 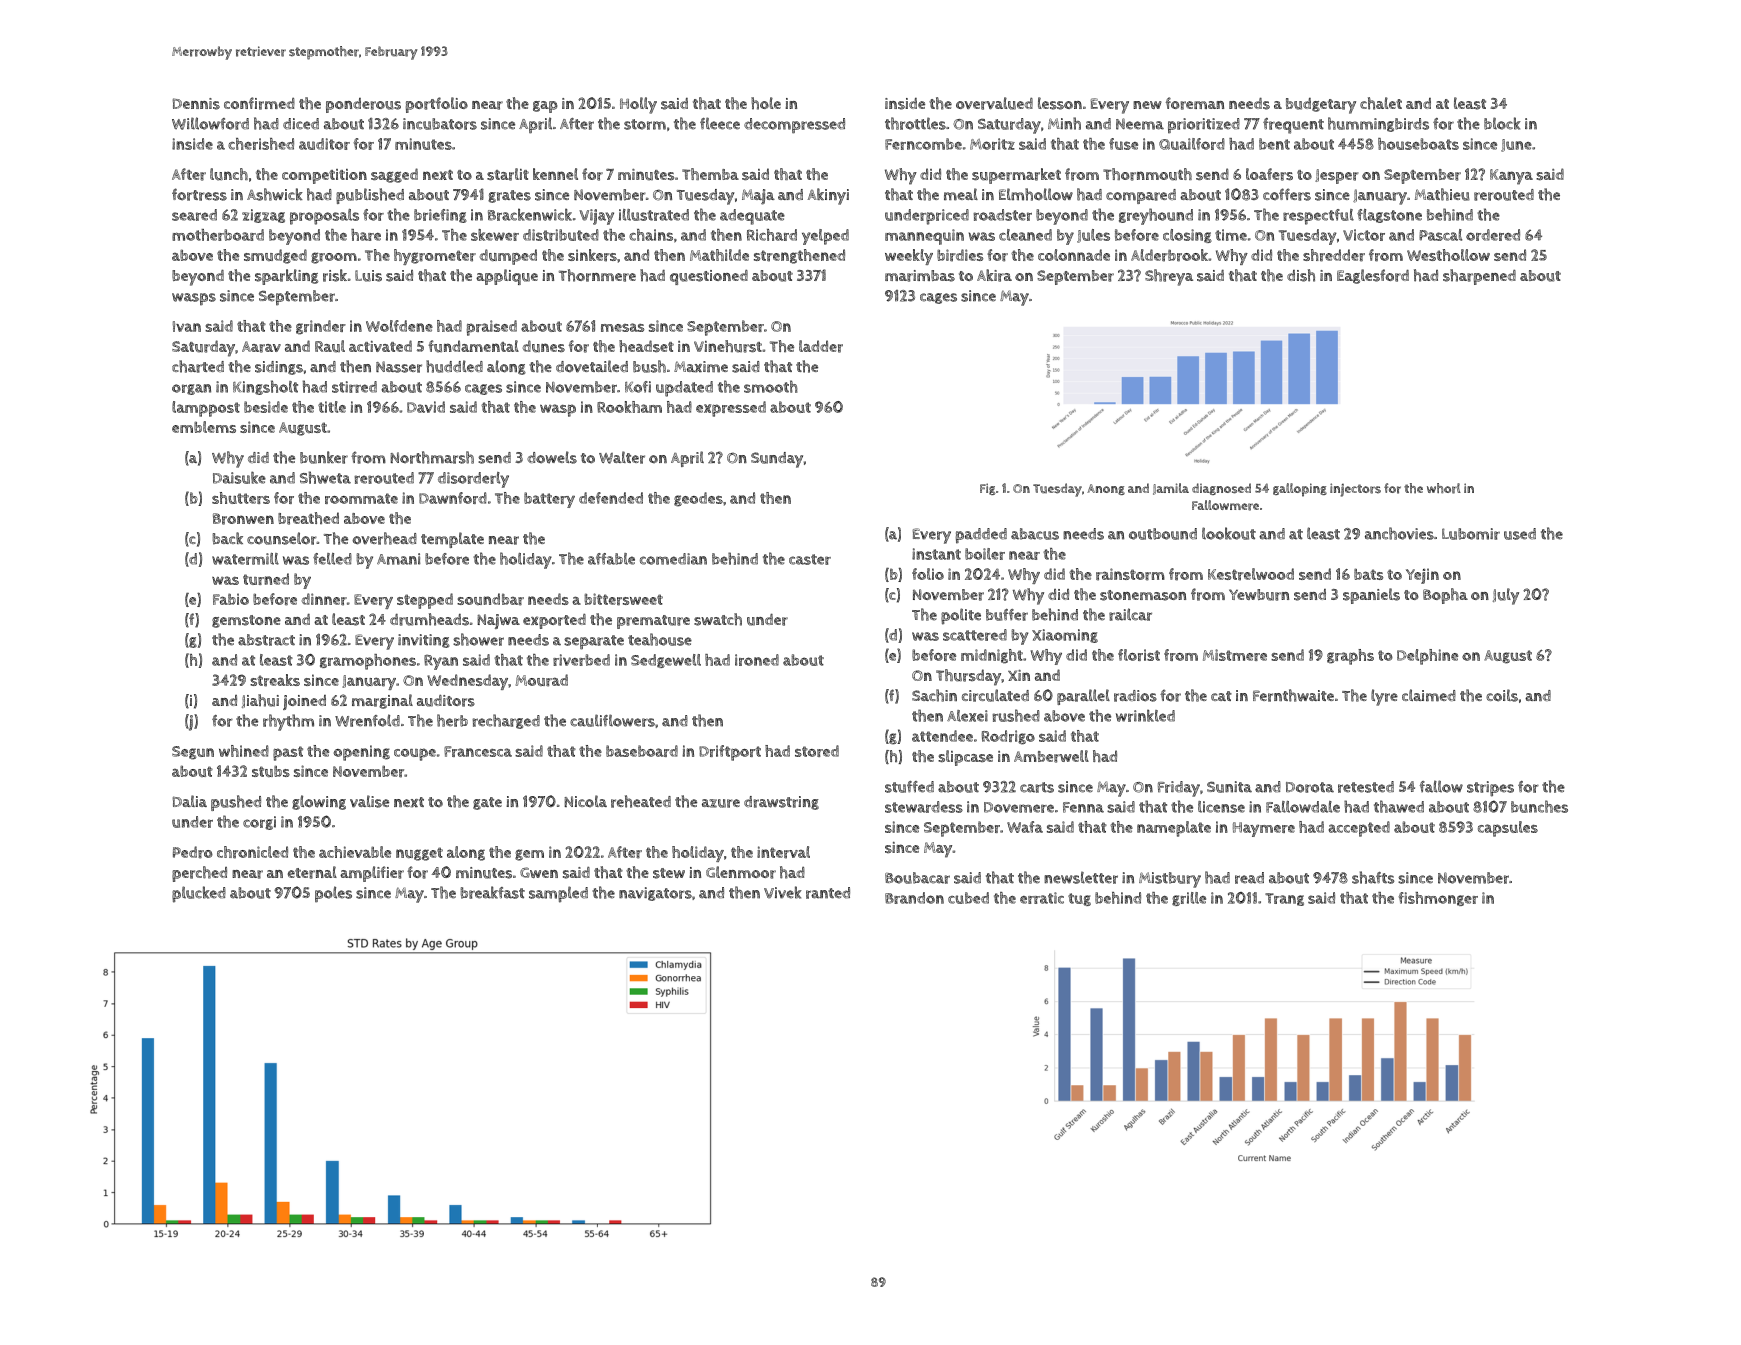 What do you see at coordinates (1284, 899) in the screenshot?
I see `Trang` at bounding box center [1284, 899].
